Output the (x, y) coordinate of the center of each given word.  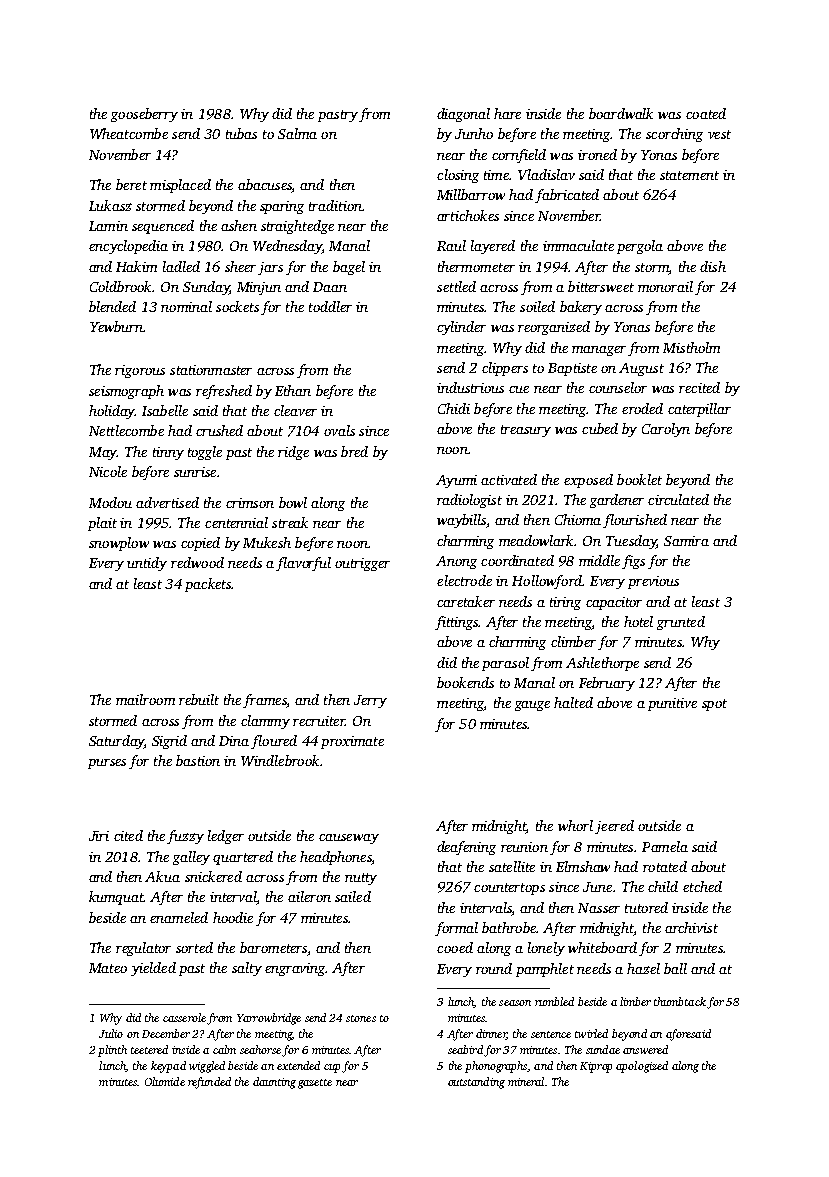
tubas (241, 133)
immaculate (578, 245)
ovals (339, 430)
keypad (168, 1067)
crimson (250, 503)
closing (458, 176)
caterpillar (699, 410)
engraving (295, 969)
